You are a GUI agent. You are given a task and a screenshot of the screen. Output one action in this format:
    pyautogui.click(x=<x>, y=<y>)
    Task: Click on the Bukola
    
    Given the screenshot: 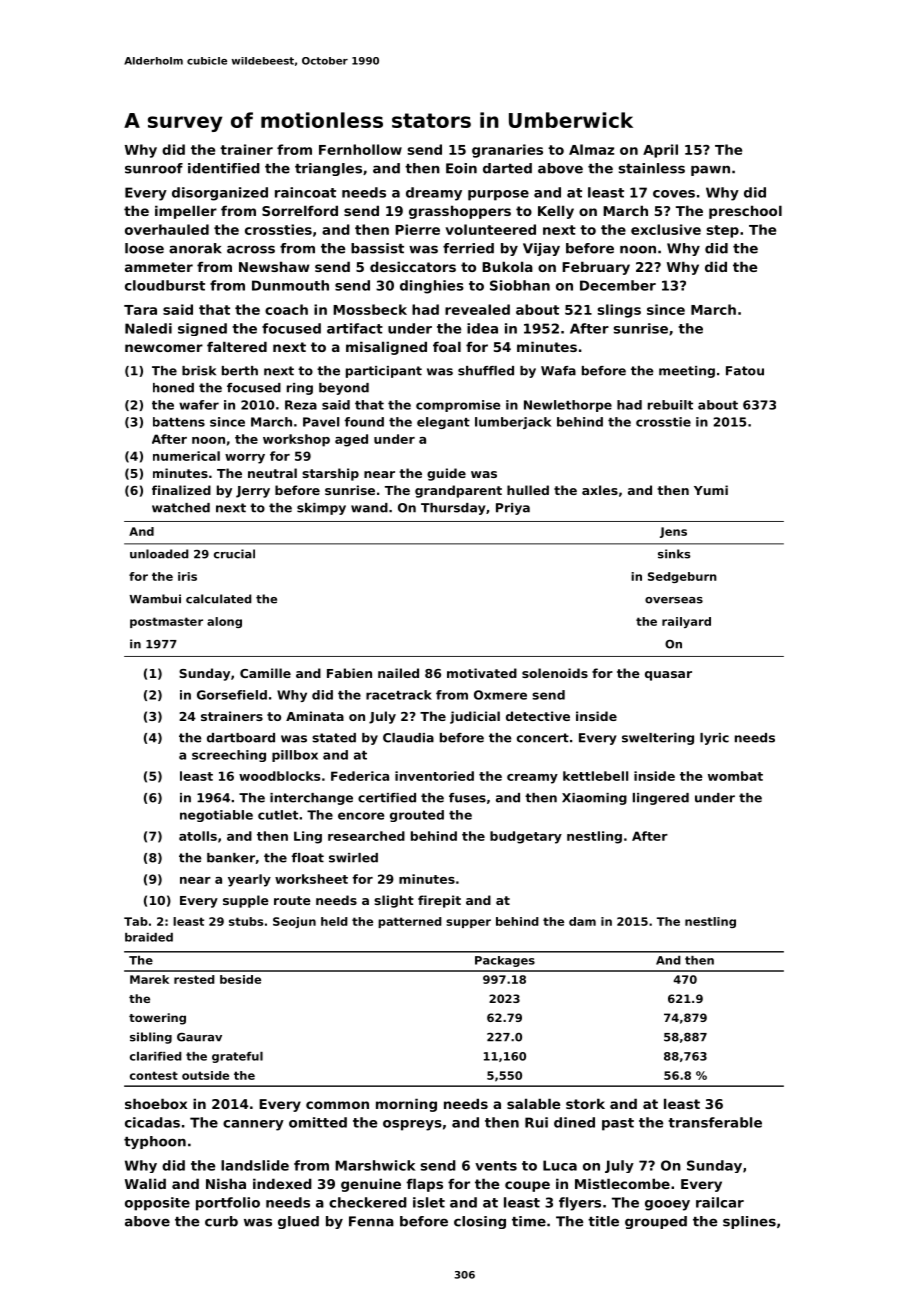 What is the action you would take?
    pyautogui.click(x=507, y=266)
